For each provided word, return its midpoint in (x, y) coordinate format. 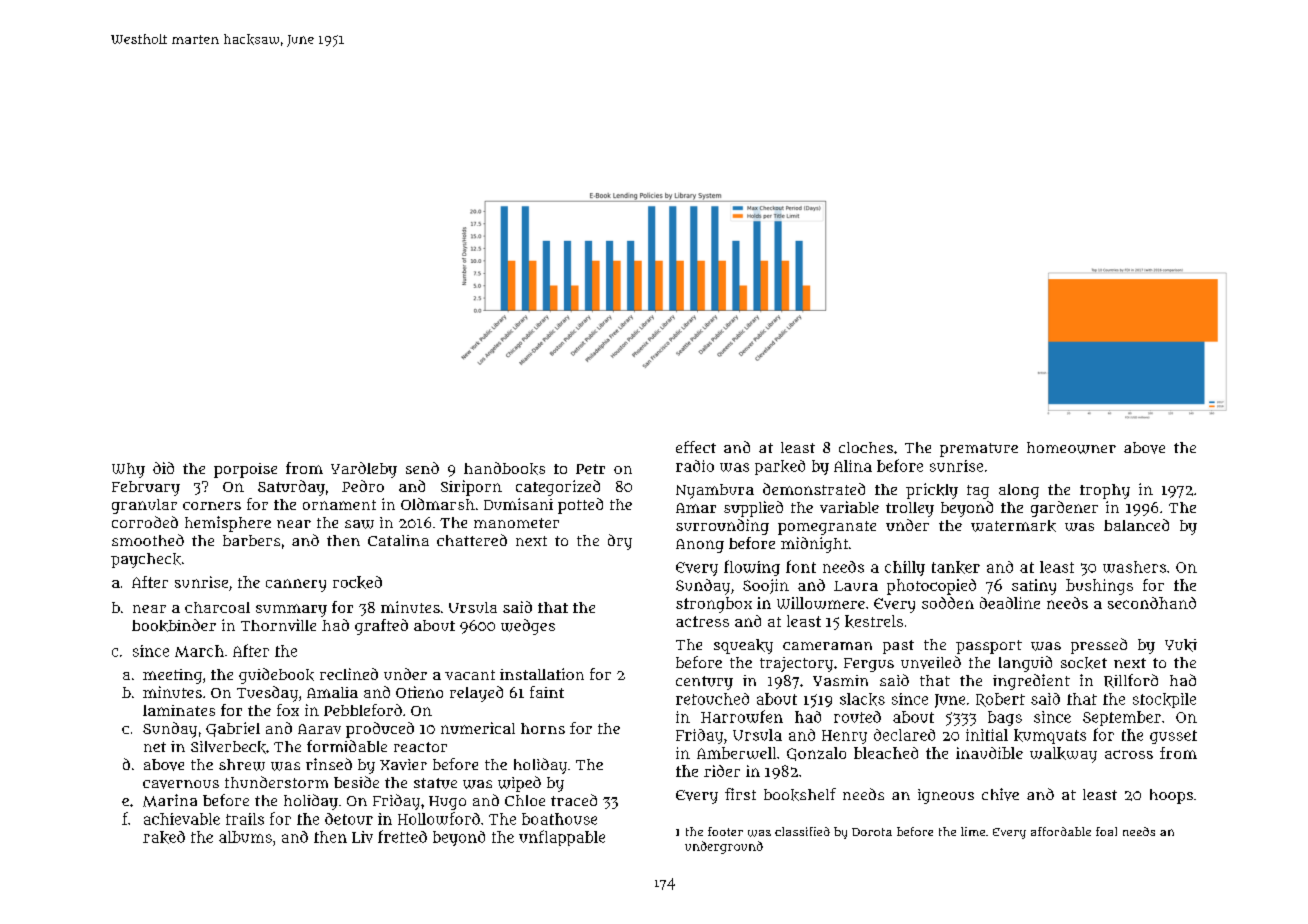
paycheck (146, 560)
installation (542, 674)
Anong (700, 546)
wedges (528, 627)
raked (164, 837)
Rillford (1131, 681)
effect (696, 447)
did (163, 468)
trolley (910, 509)
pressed (1099, 646)
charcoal (217, 607)
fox (288, 710)
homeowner (1071, 448)
